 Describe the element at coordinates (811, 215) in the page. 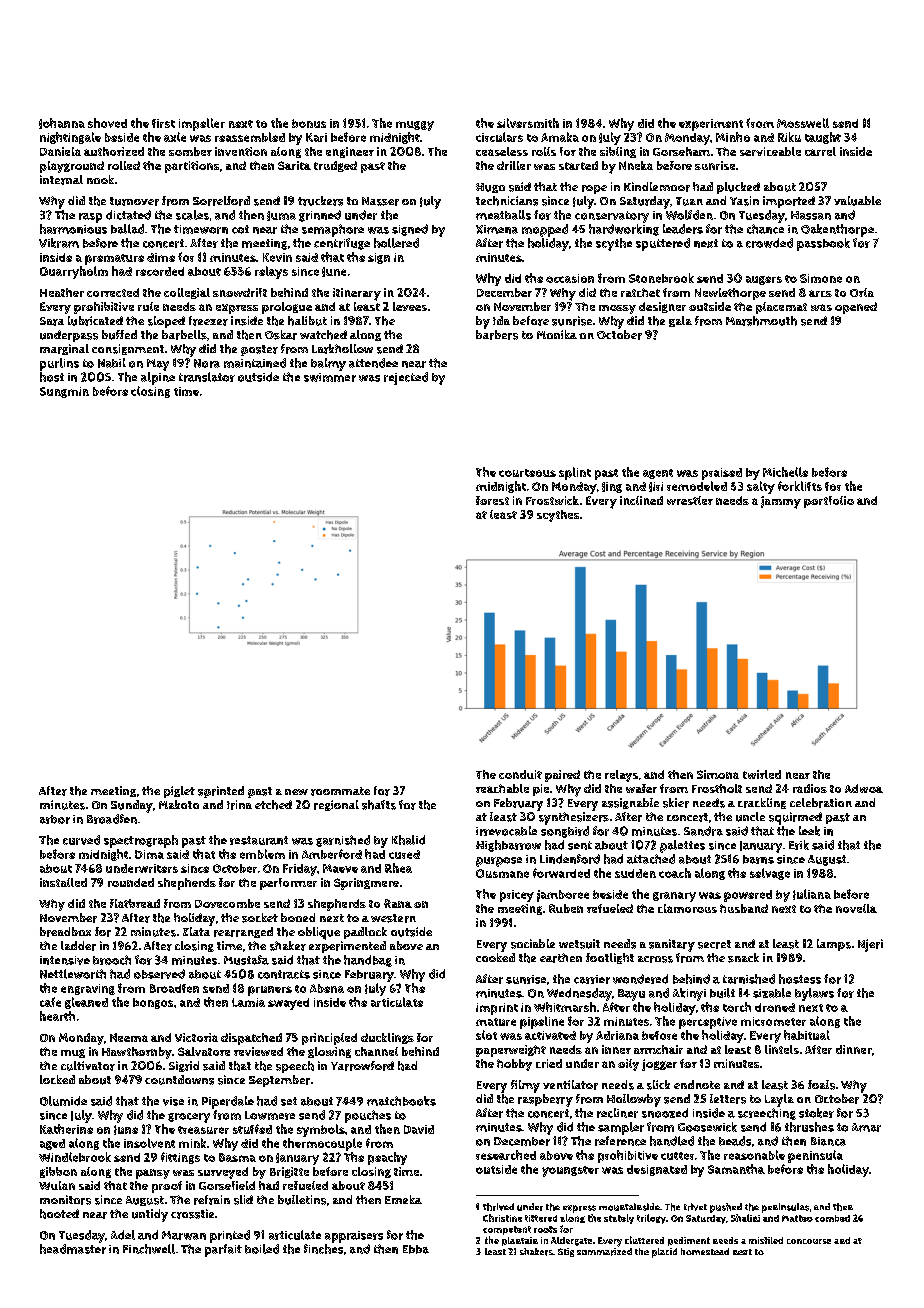

I see `Hassan` at that location.
